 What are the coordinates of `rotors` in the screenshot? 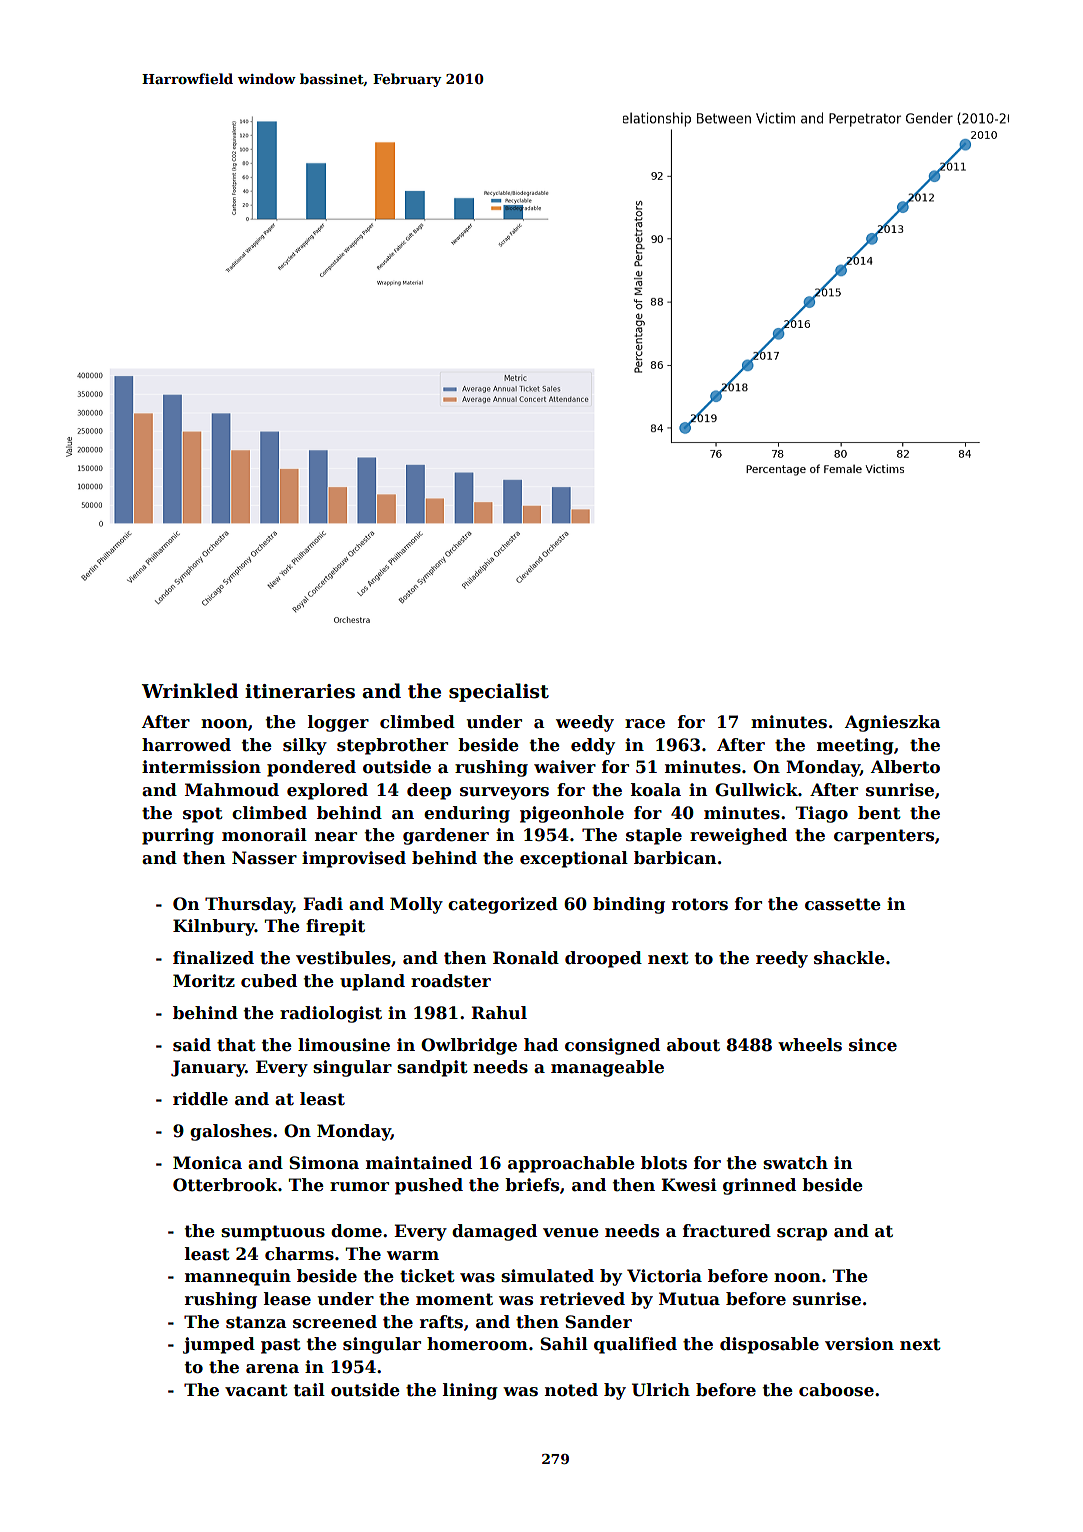 It's located at (700, 904).
